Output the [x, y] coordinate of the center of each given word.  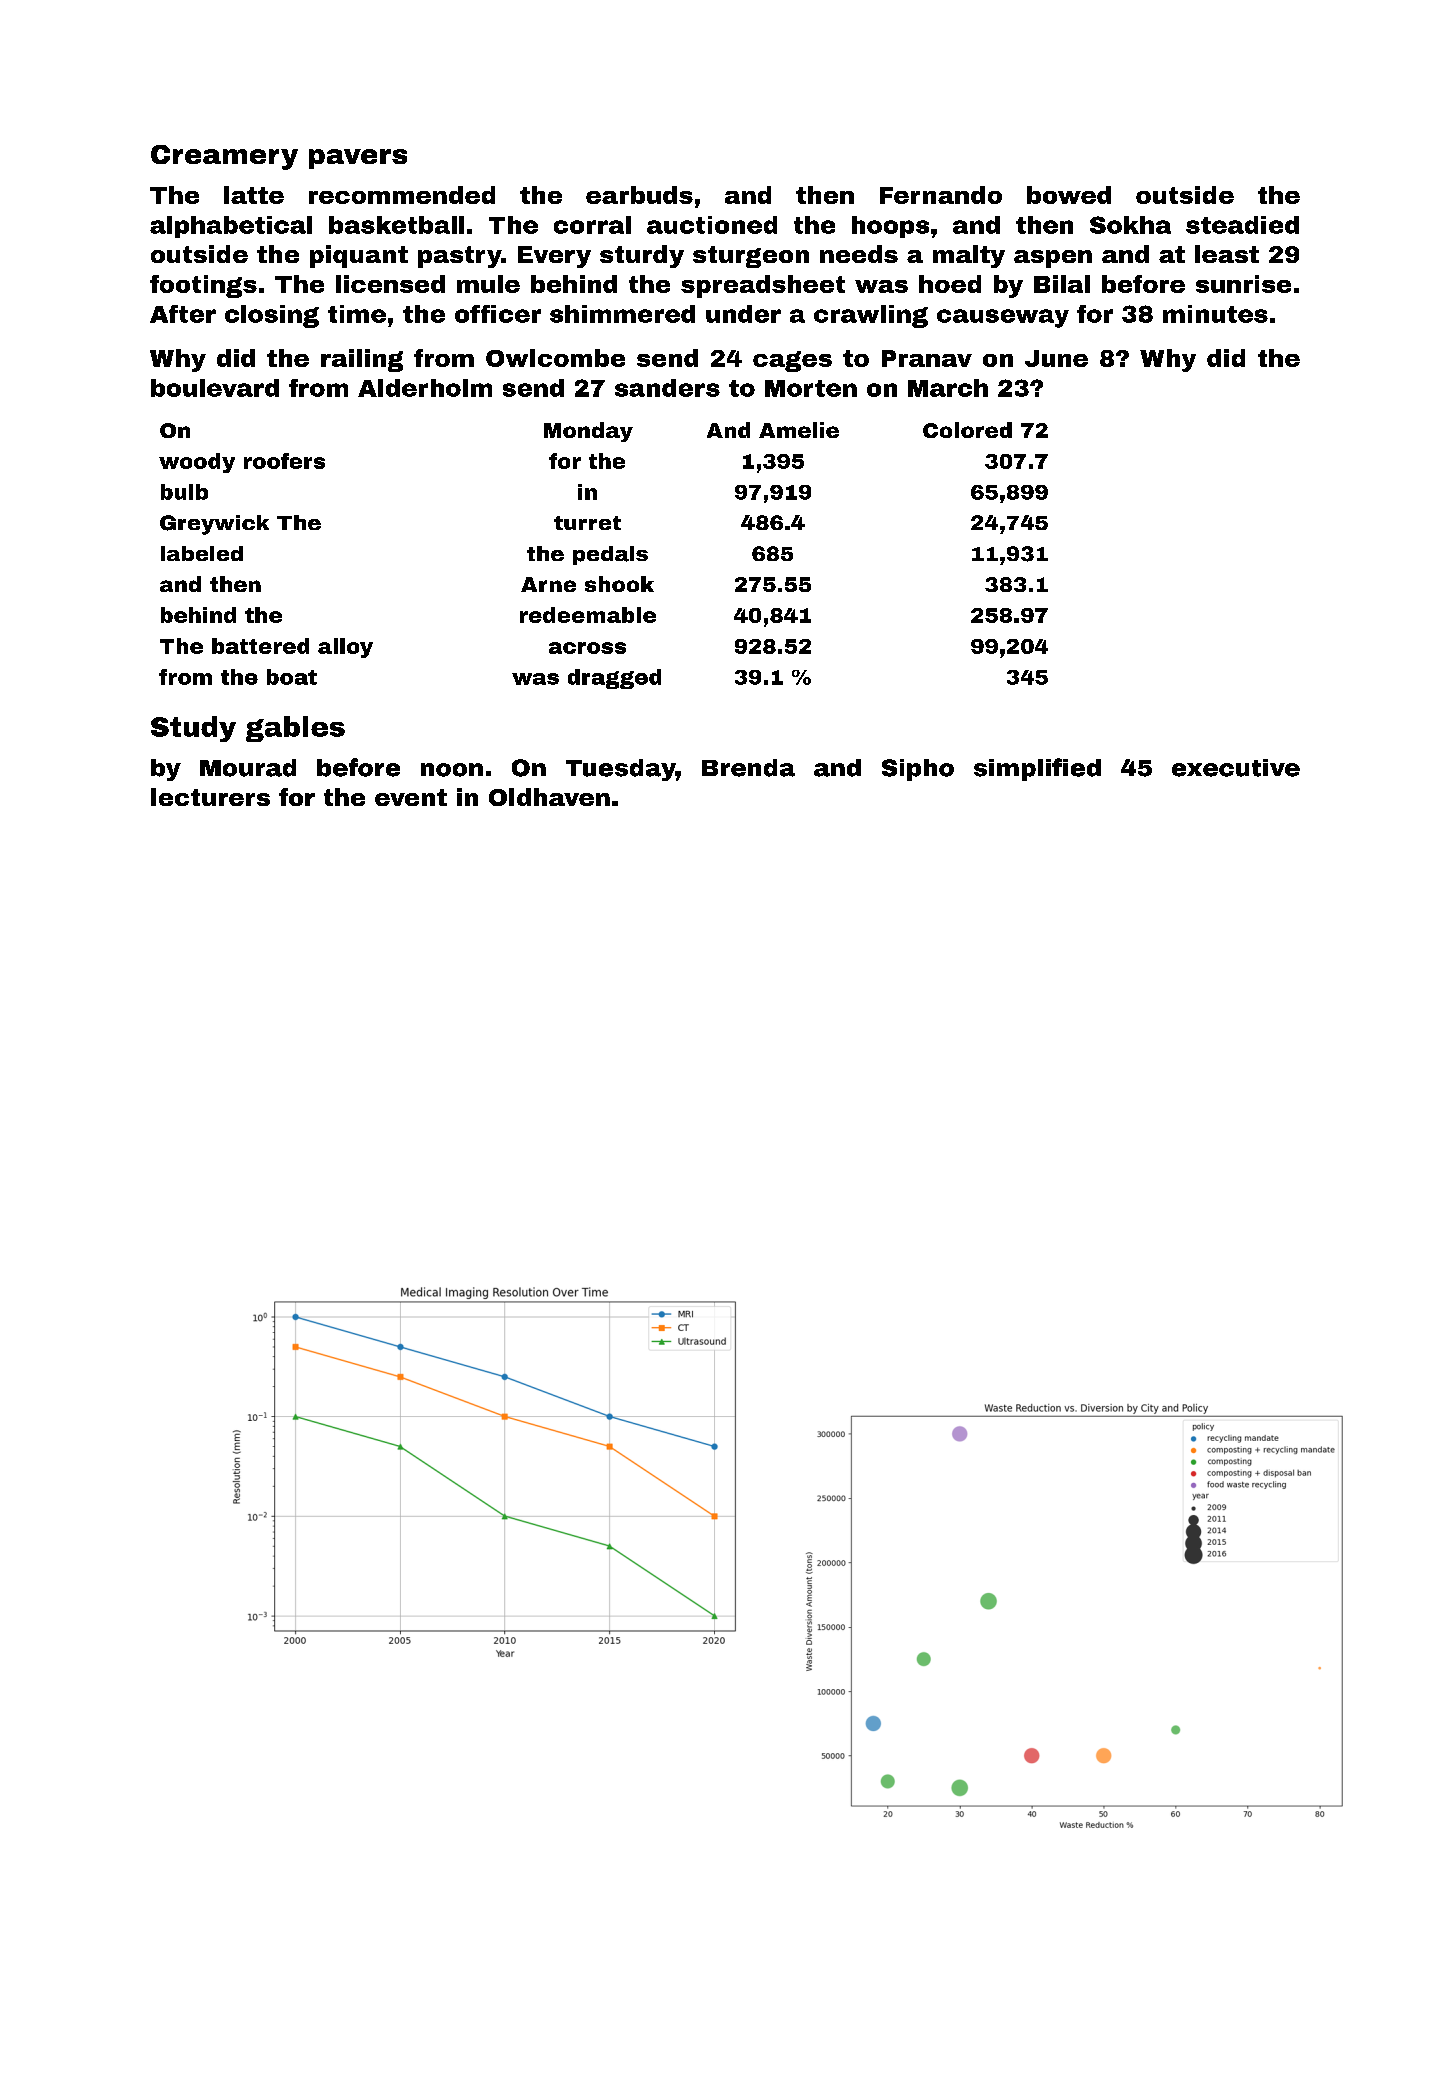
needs [859, 254]
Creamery [224, 157]
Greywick [214, 525]
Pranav [927, 358]
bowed [1069, 195]
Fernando [941, 195]
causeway [1003, 318]
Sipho [918, 770]
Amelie [799, 430]
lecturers [210, 797]
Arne [548, 584]
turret [587, 523]
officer [498, 314]
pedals [610, 555]
